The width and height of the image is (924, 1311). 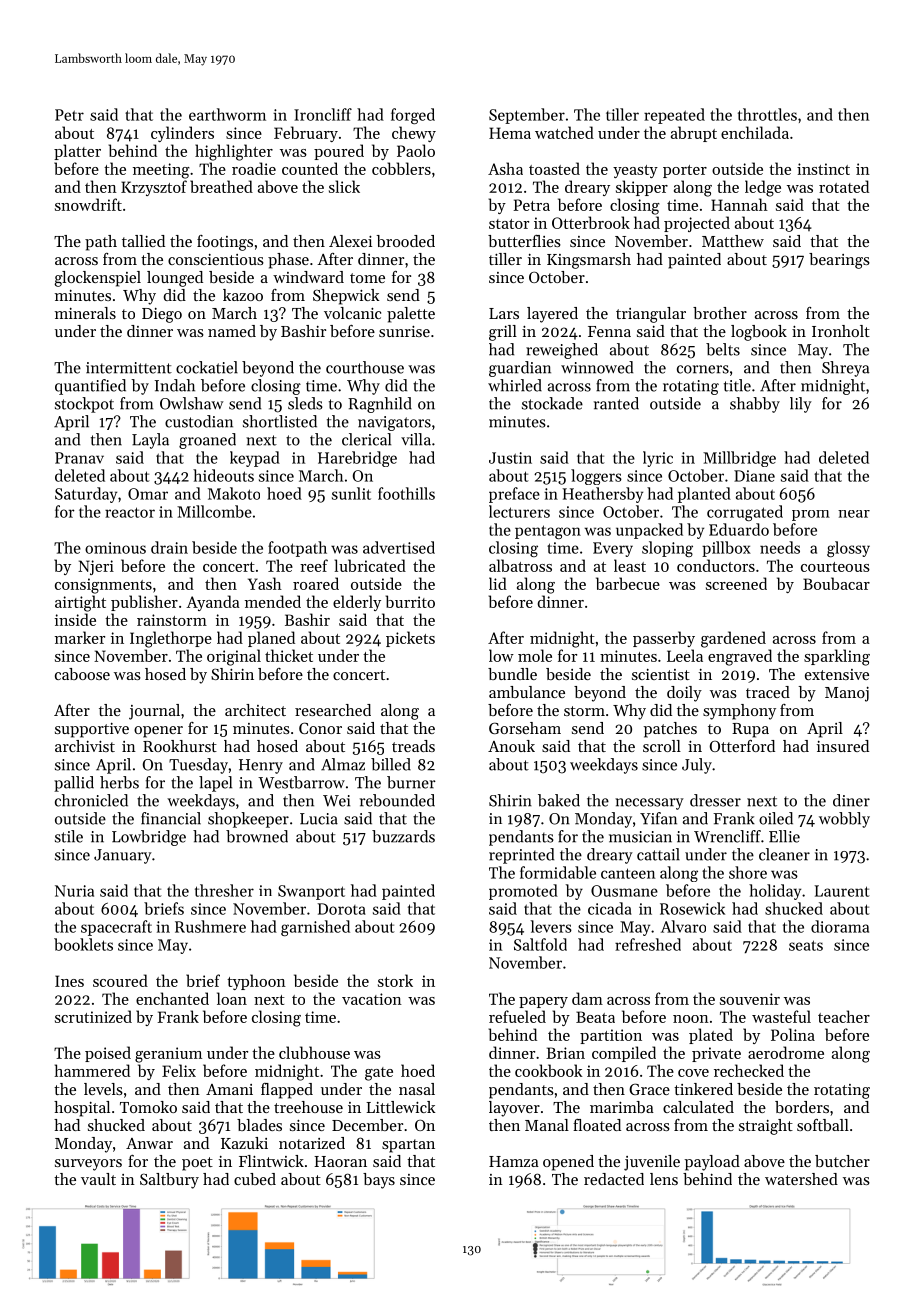 What do you see at coordinates (801, 405) in the image?
I see `lily` at bounding box center [801, 405].
